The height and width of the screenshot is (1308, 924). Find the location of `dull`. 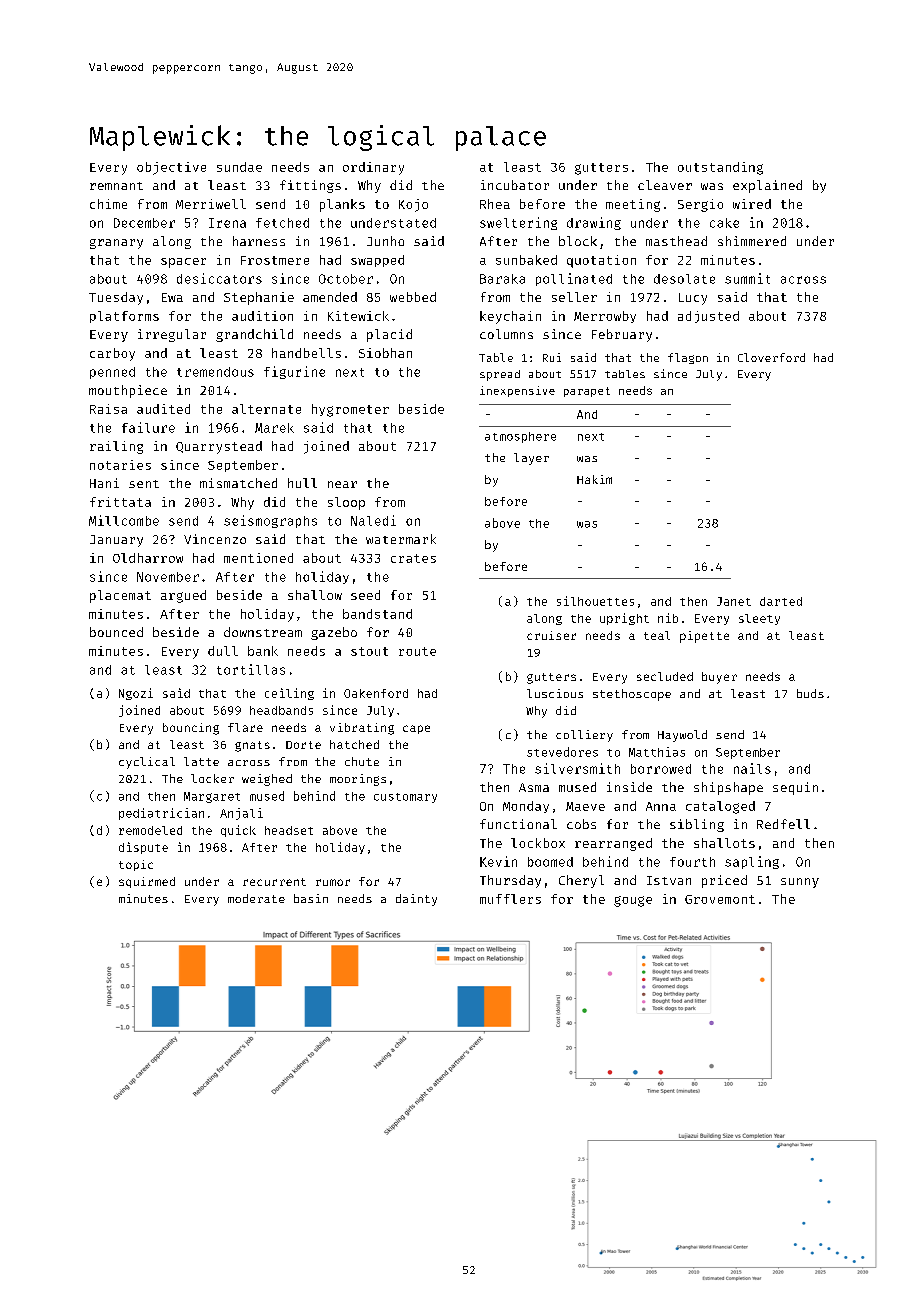

dull is located at coordinates (223, 651).
